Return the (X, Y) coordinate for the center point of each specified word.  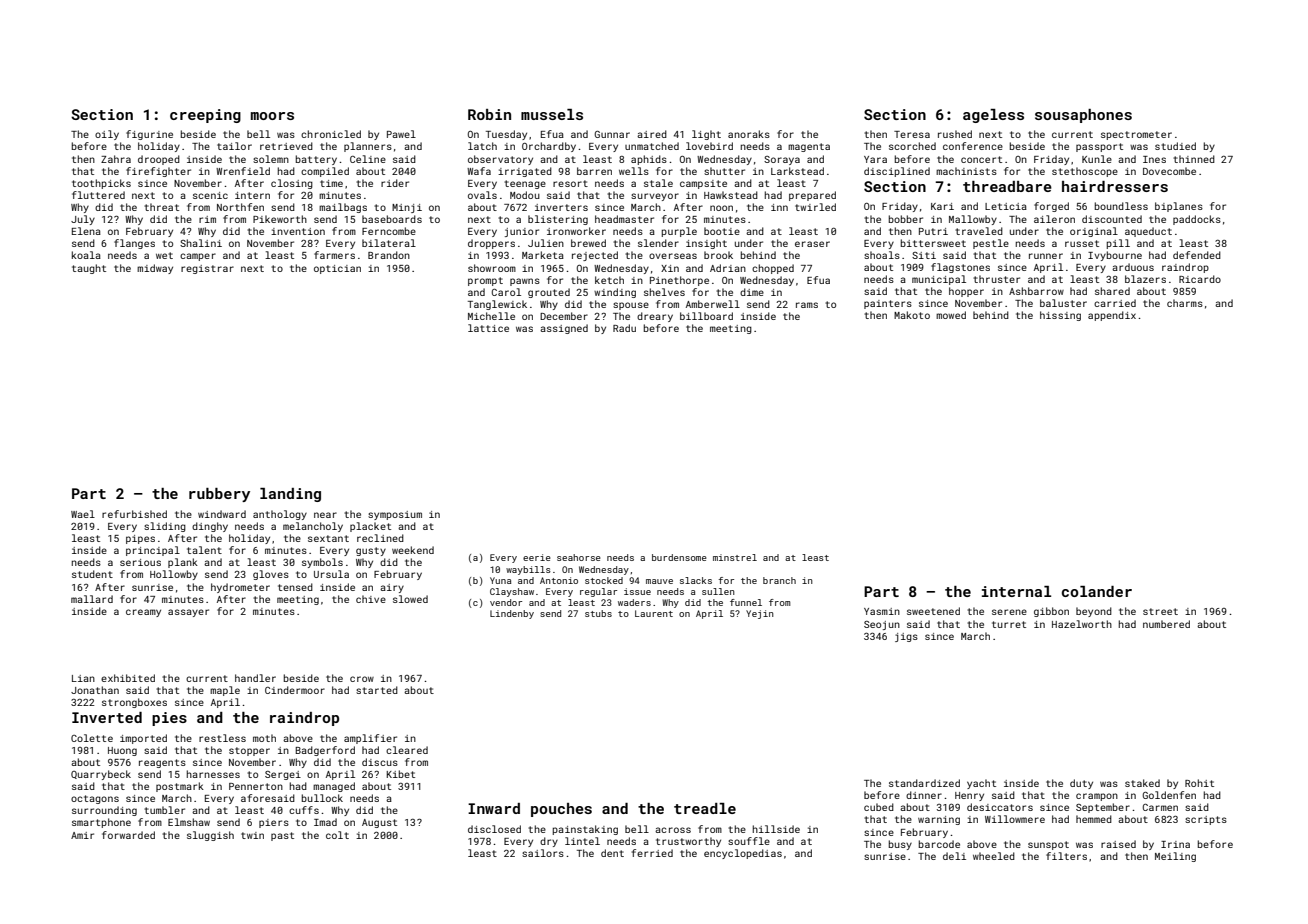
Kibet (400, 774)
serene (1009, 612)
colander (1097, 591)
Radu (624, 328)
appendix (1112, 316)
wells (634, 171)
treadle (705, 808)
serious (140, 562)
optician (337, 269)
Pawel (401, 134)
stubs (598, 613)
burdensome (679, 557)
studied (1175, 146)
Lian (83, 678)
